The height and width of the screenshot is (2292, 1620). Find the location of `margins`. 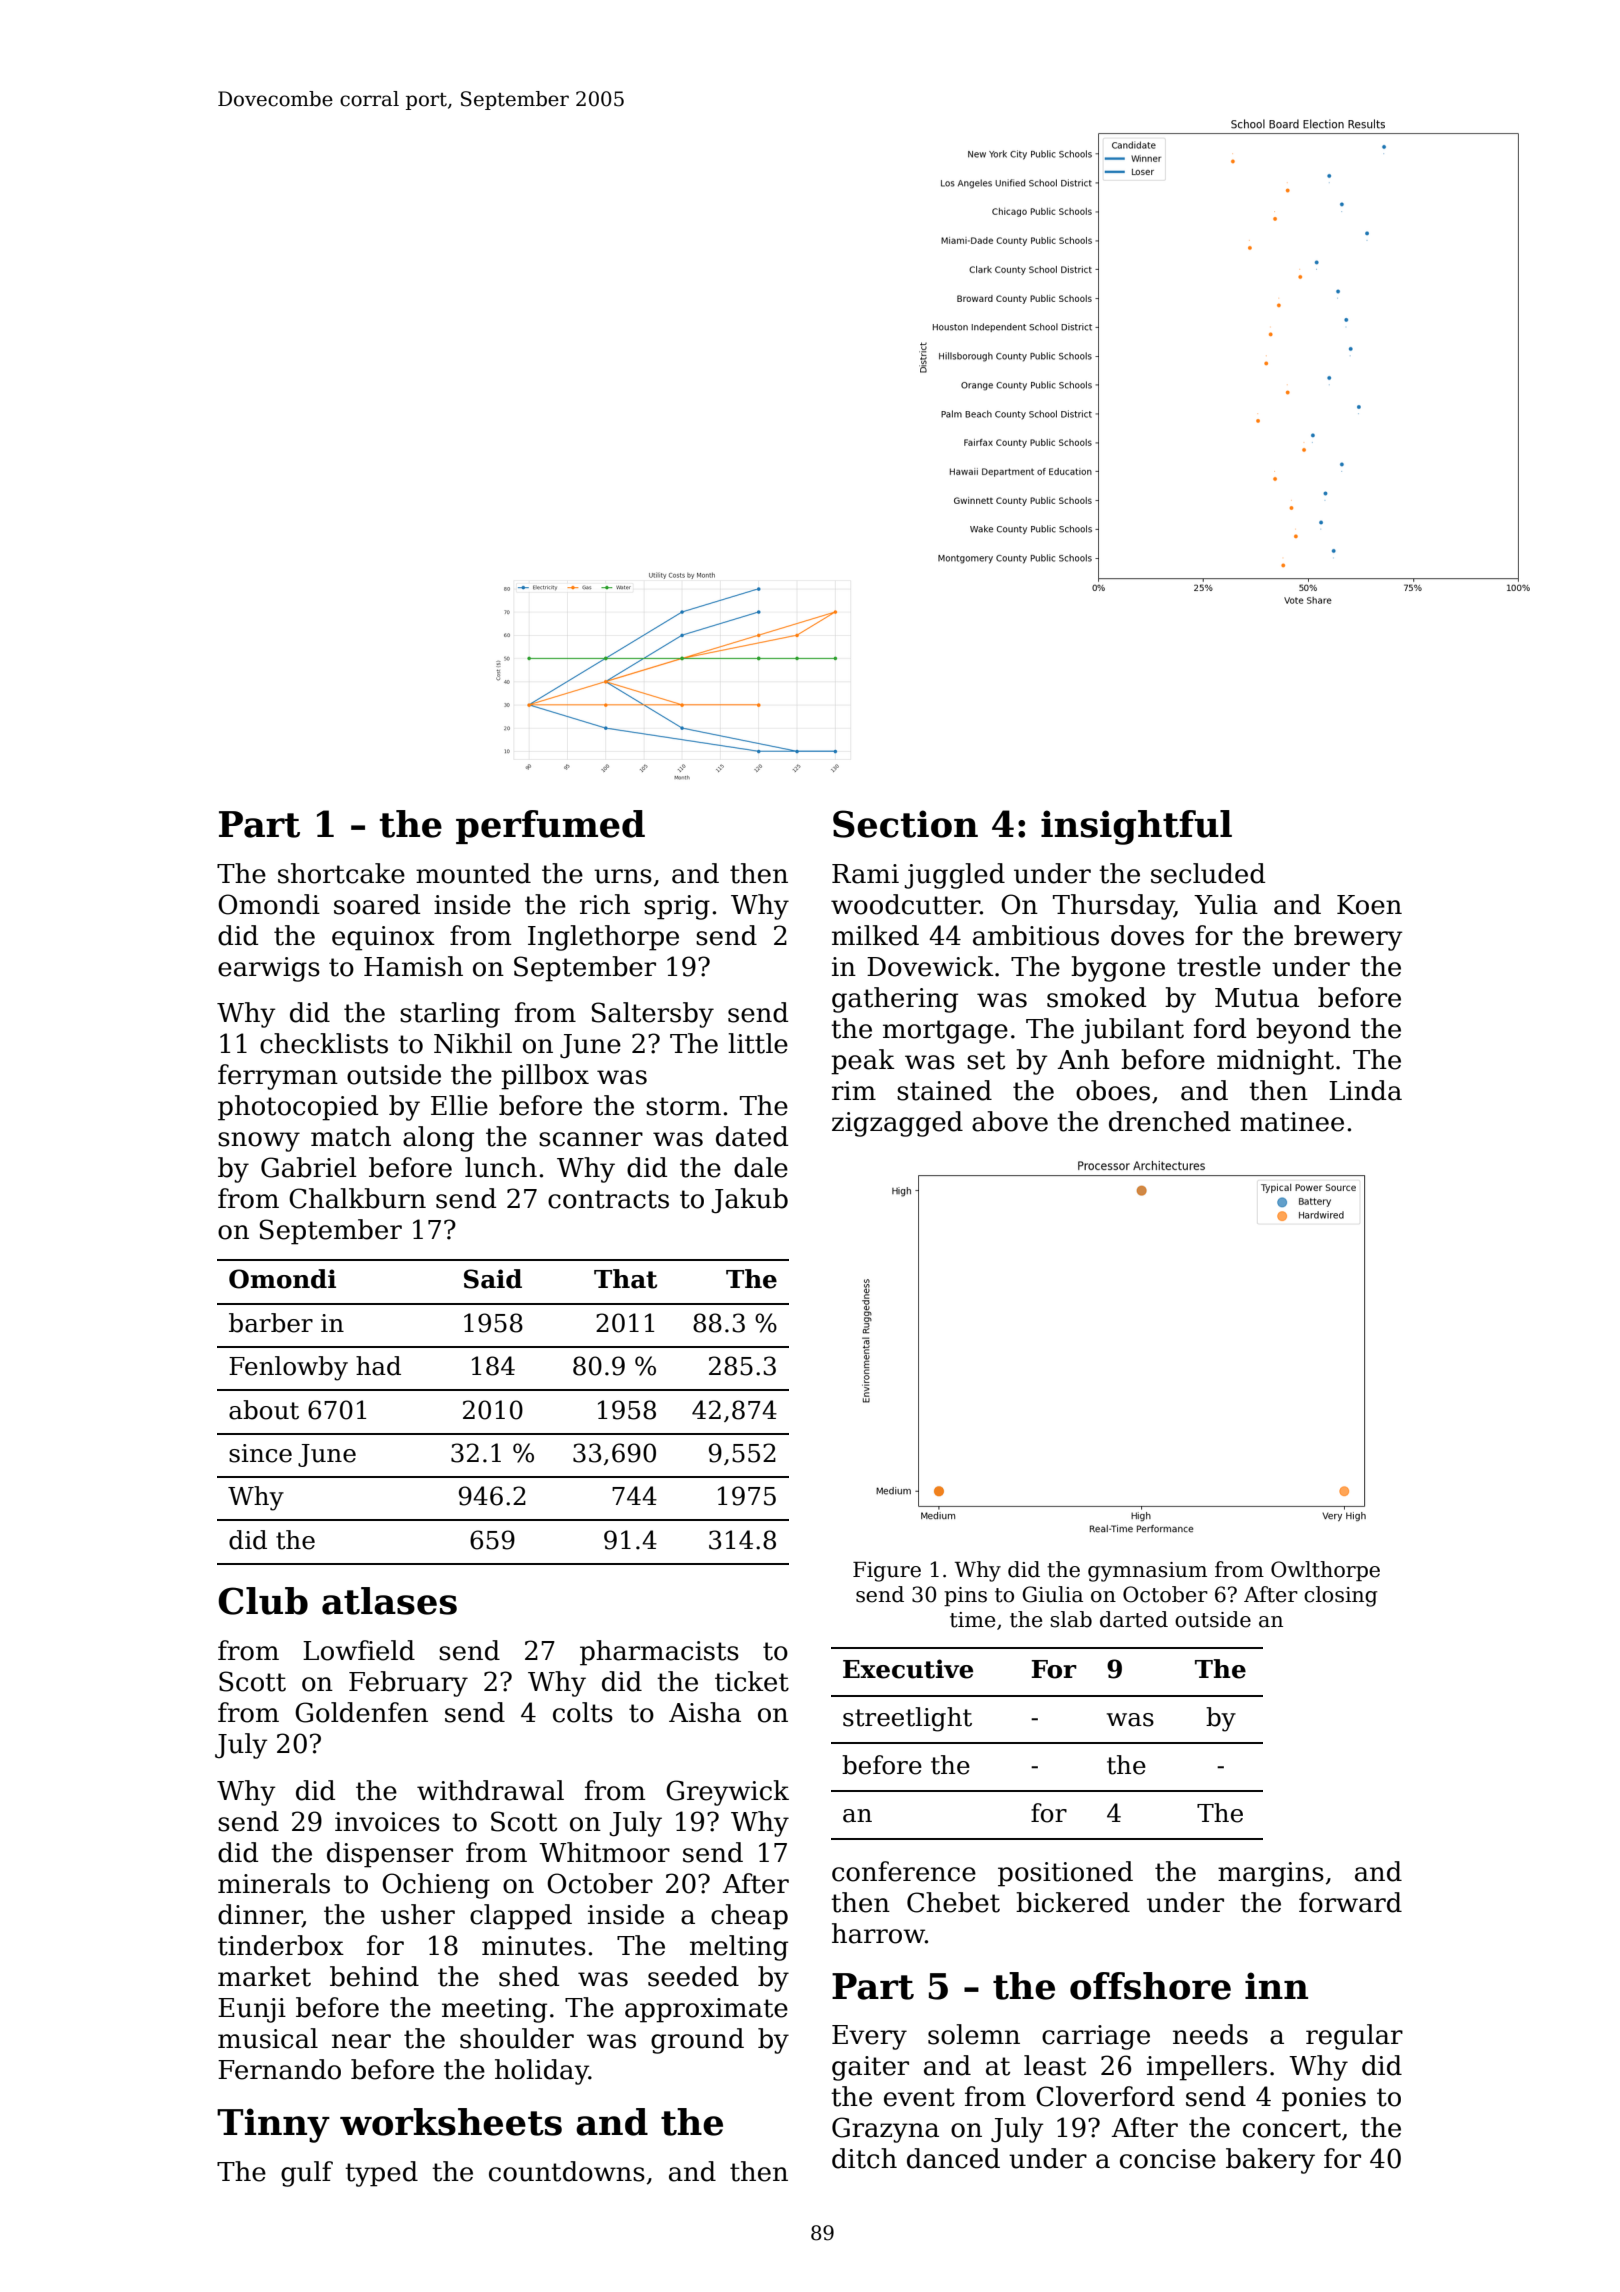

margins is located at coordinates (1271, 1874).
